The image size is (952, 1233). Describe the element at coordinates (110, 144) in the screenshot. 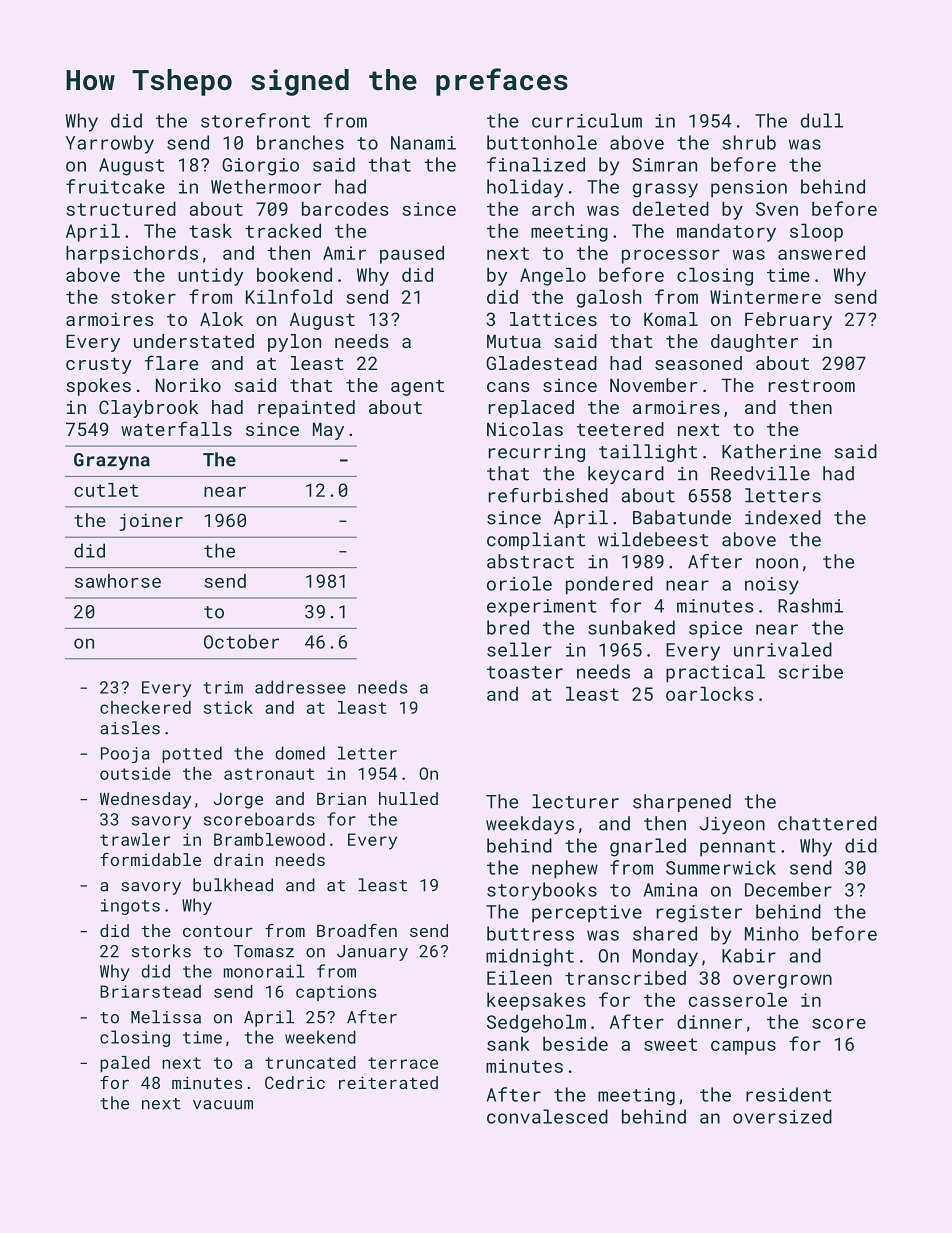

I see `Yarrowby` at that location.
